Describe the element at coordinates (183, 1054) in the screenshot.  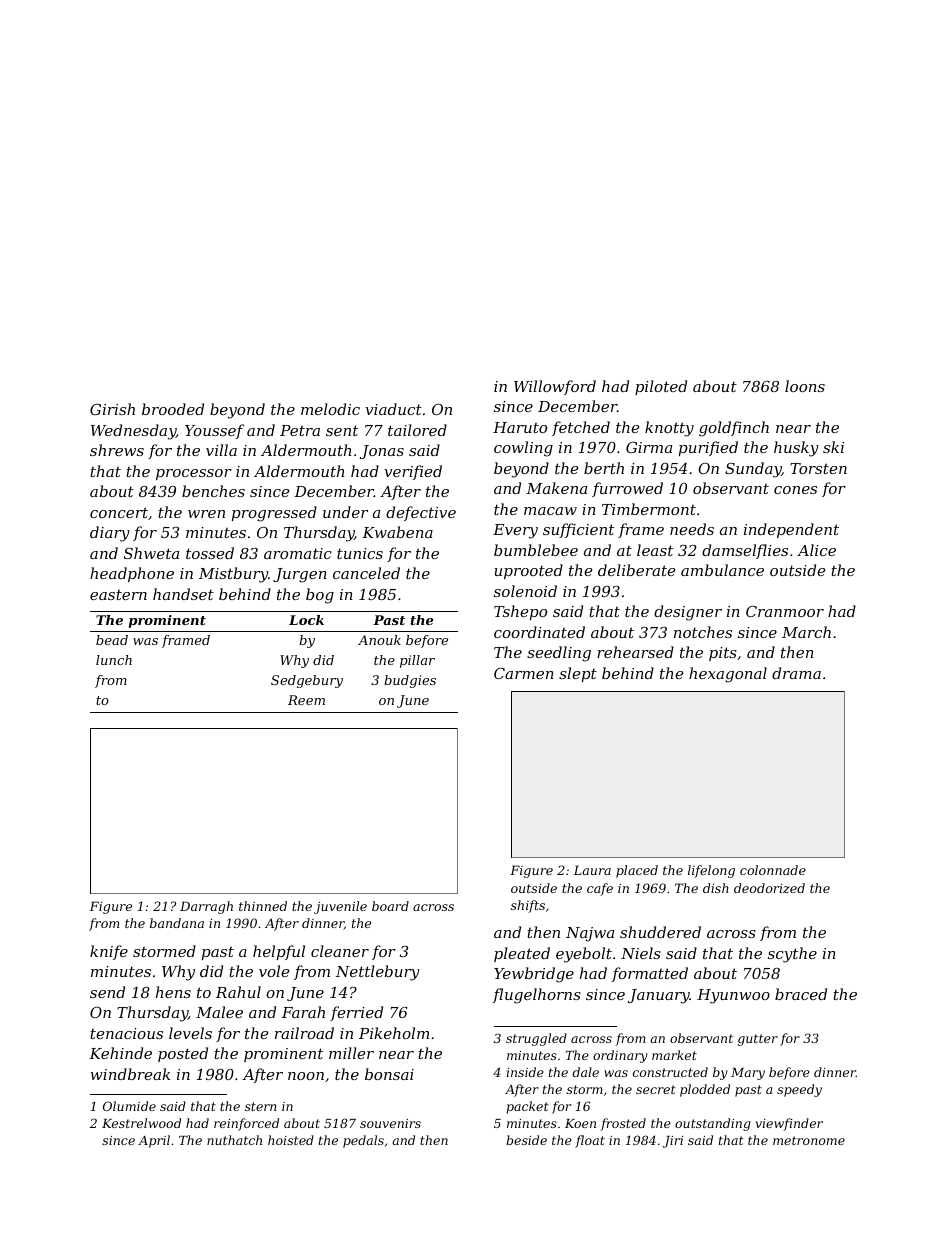
I see `posted` at that location.
